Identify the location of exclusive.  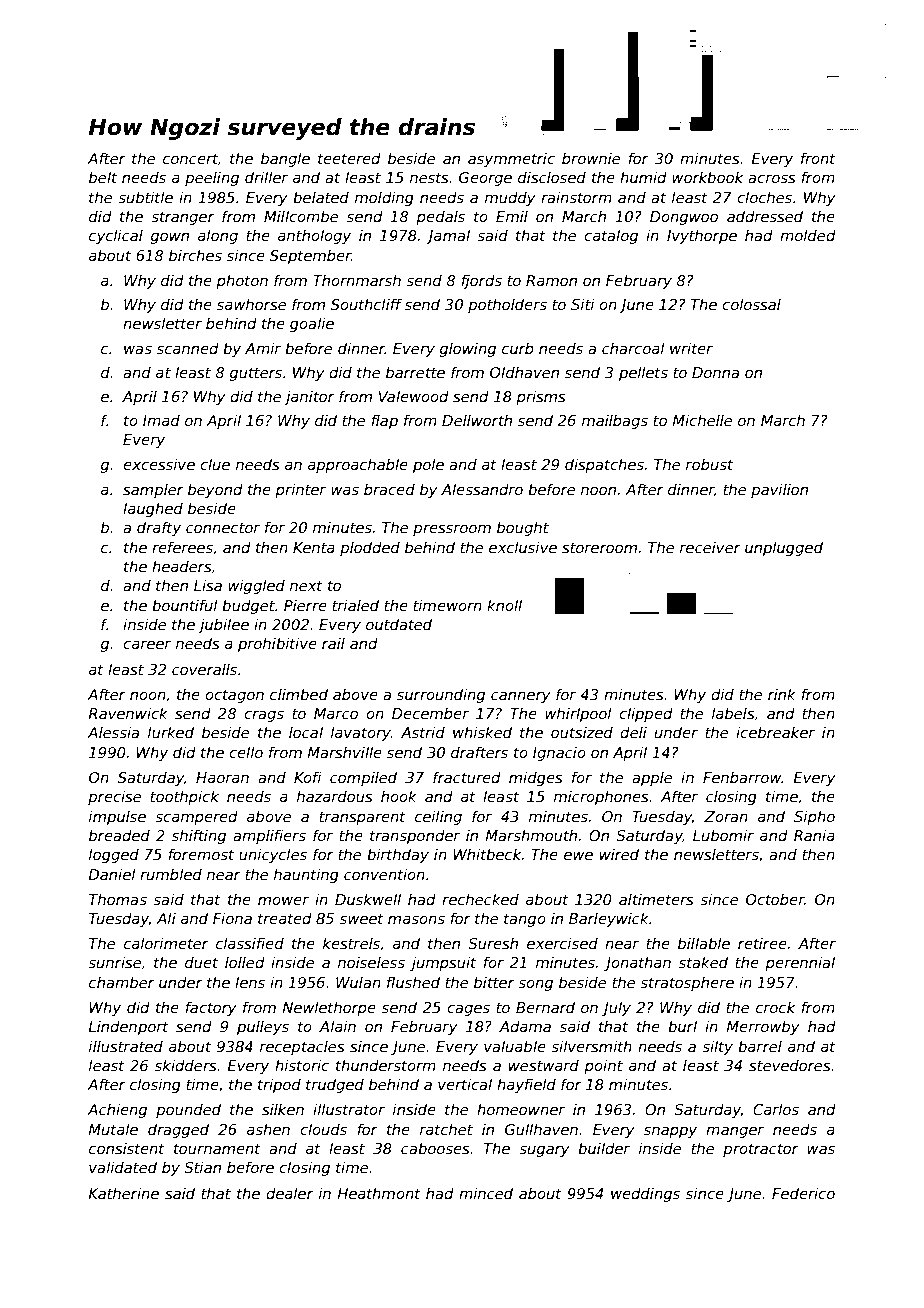
(523, 547).
